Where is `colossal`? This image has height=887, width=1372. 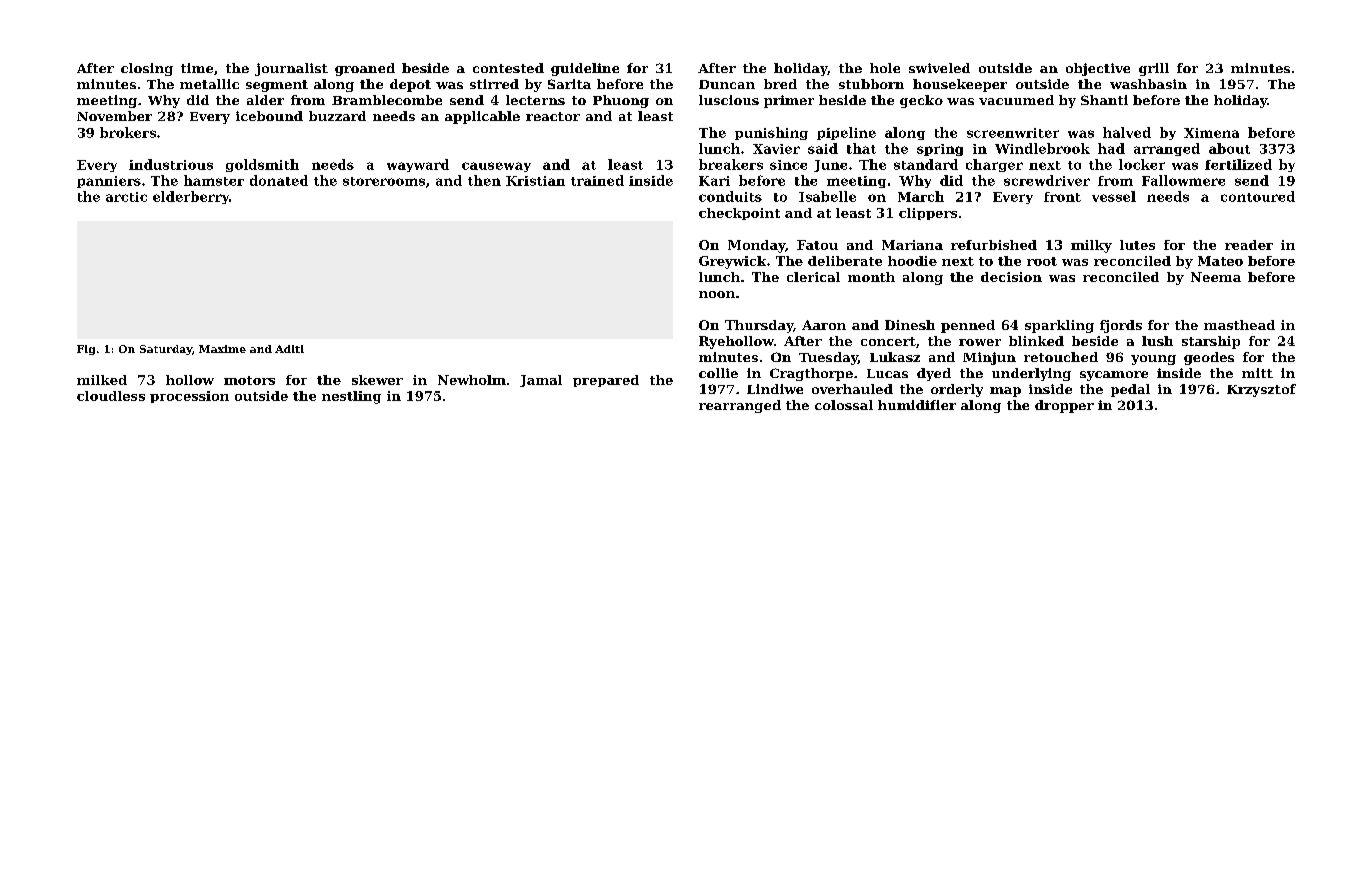 colossal is located at coordinates (844, 405).
